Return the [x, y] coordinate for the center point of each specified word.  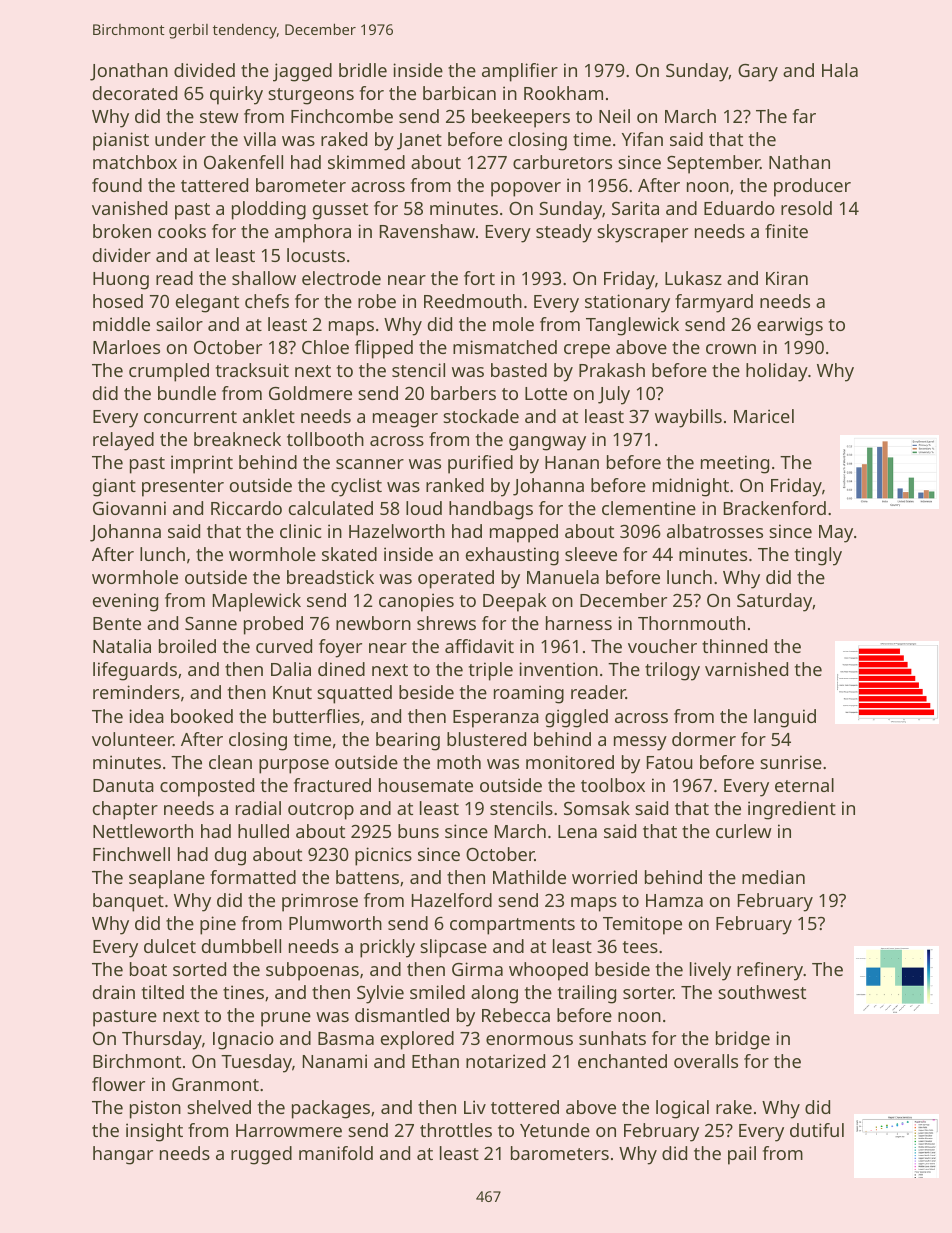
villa [259, 139]
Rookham [563, 93]
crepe [587, 351]
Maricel [764, 416]
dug [230, 856]
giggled [576, 718]
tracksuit [252, 370]
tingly [818, 556]
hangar [123, 1155]
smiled [437, 992]
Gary [758, 73]
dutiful [817, 1130]
